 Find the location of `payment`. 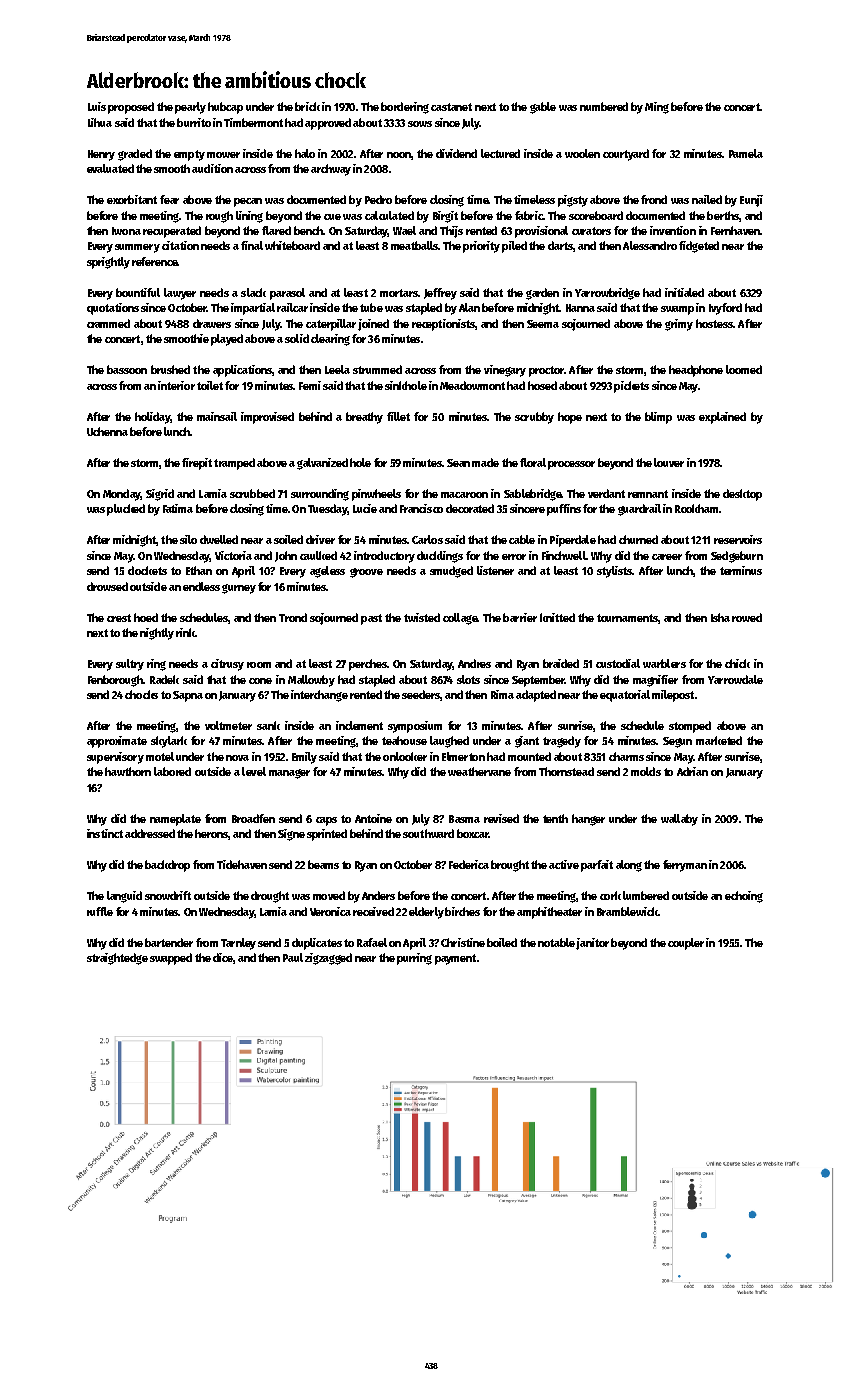

payment is located at coordinates (455, 959).
